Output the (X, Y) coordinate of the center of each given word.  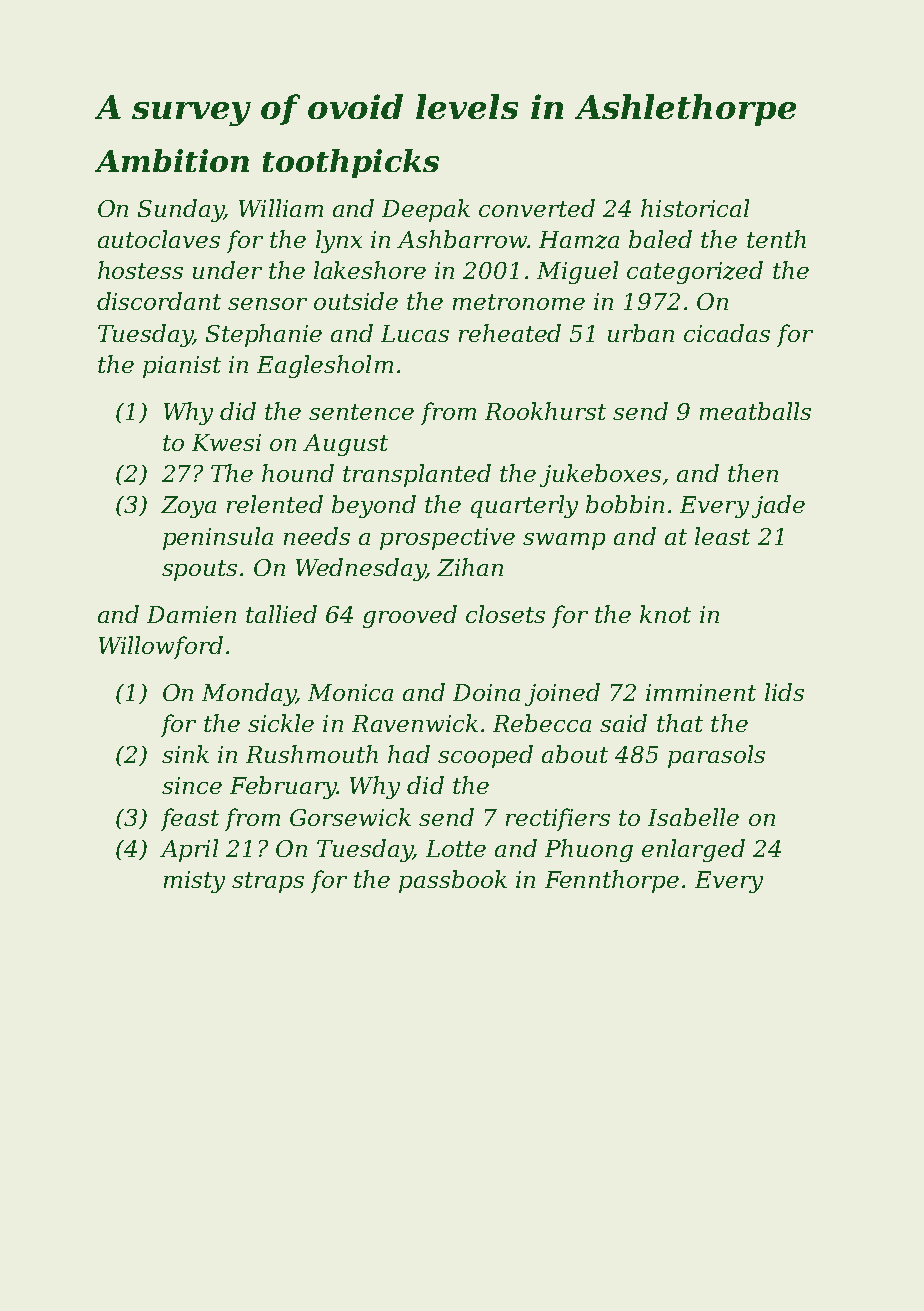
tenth (776, 239)
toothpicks (351, 163)
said (623, 723)
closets (505, 614)
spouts (199, 570)
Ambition (172, 160)
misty (194, 882)
